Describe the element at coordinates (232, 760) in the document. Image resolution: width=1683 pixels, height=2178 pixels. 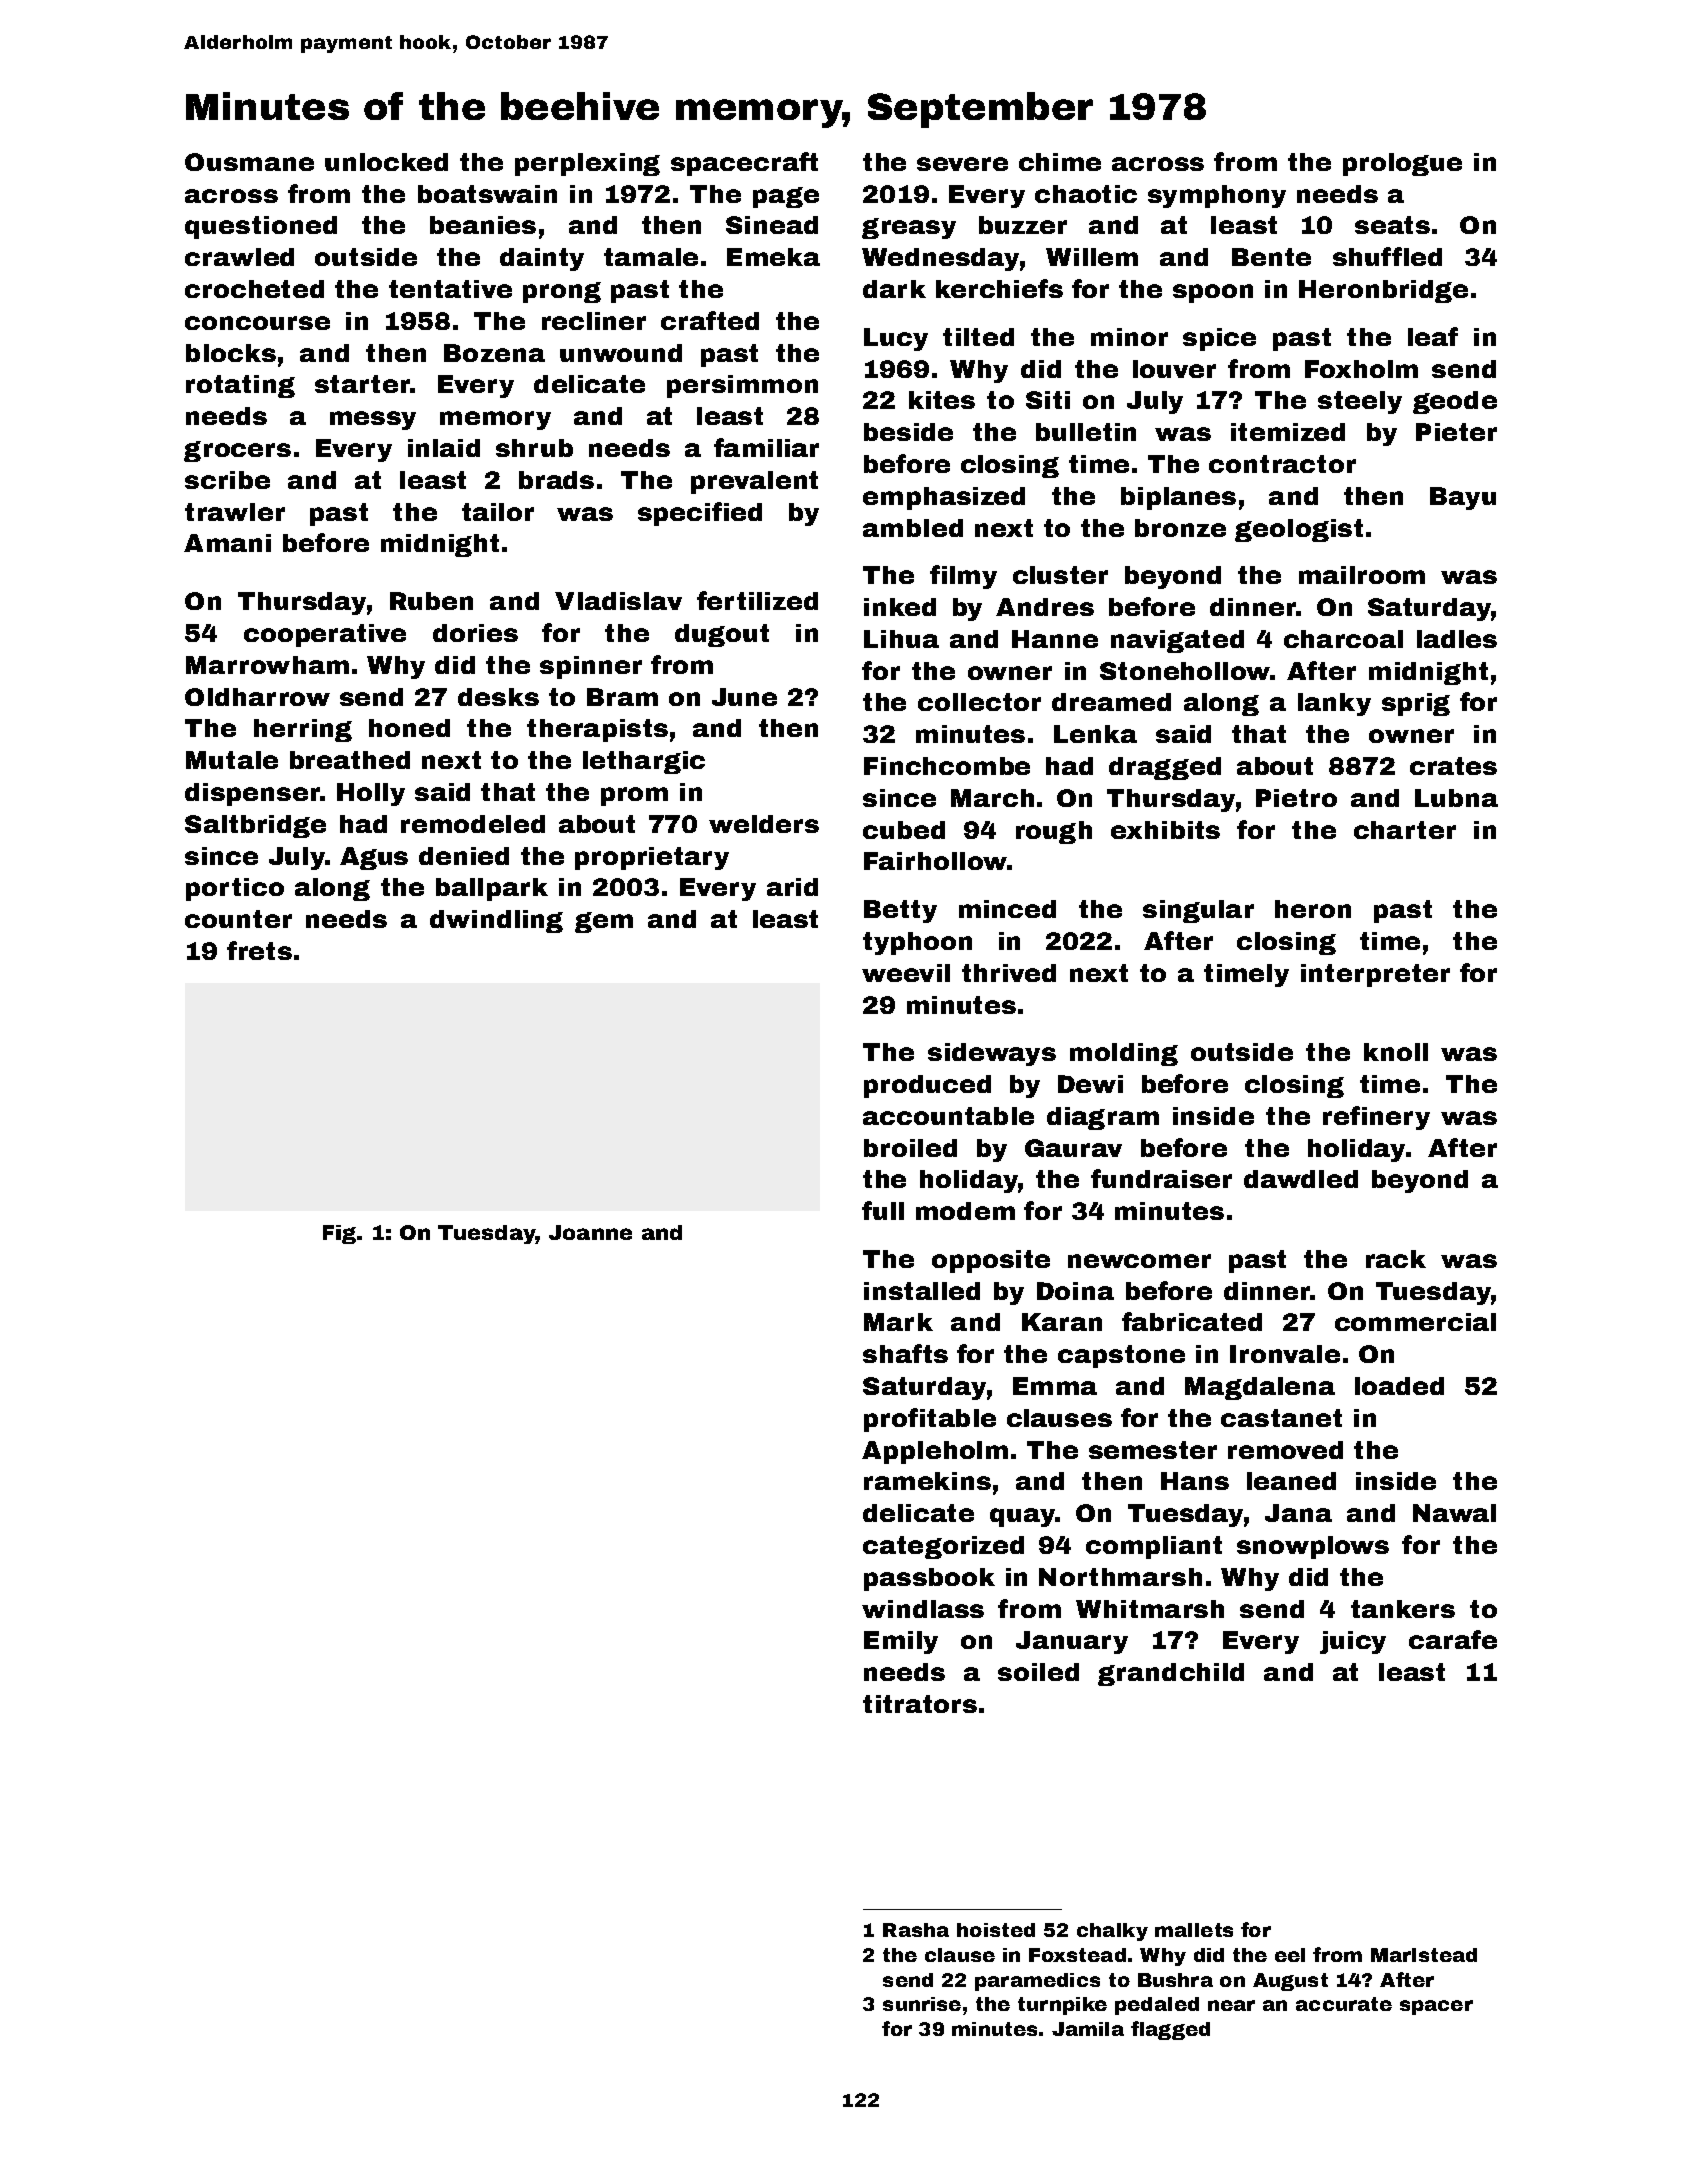
I see `Mutale` at that location.
